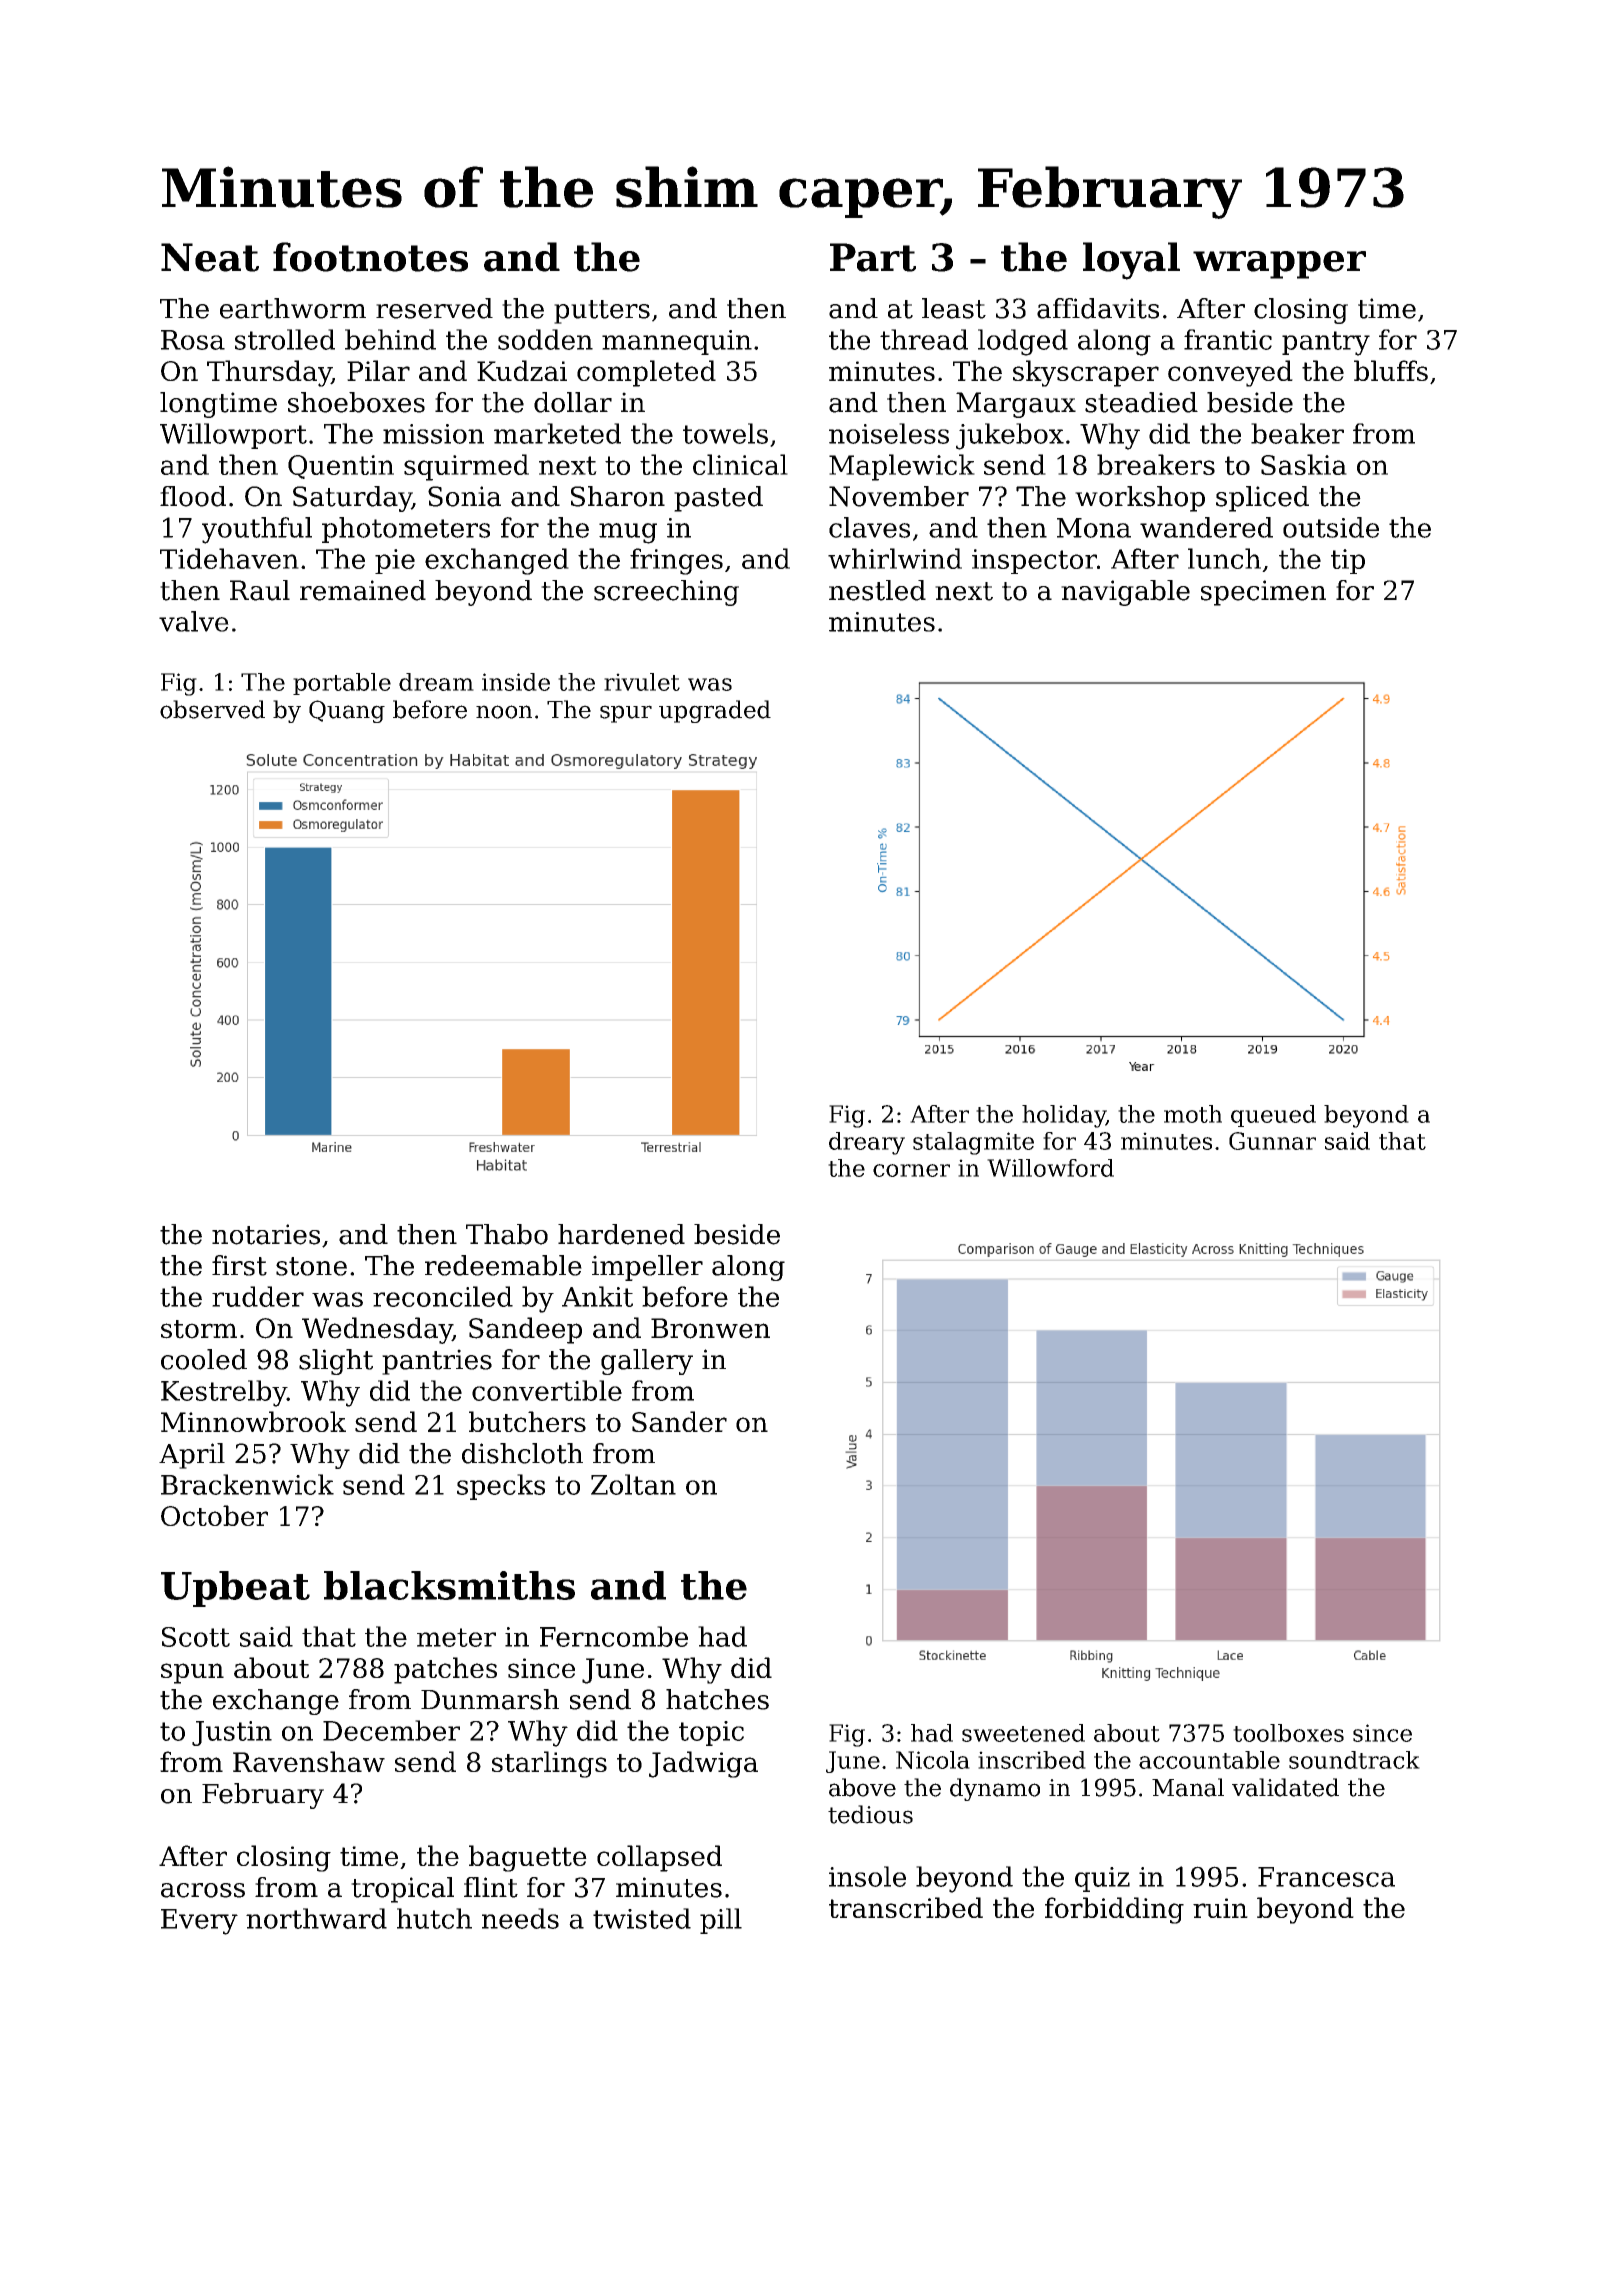 This screenshot has height=2292, width=1620. Describe the element at coordinates (233, 436) in the screenshot. I see `Willowport` at that location.
